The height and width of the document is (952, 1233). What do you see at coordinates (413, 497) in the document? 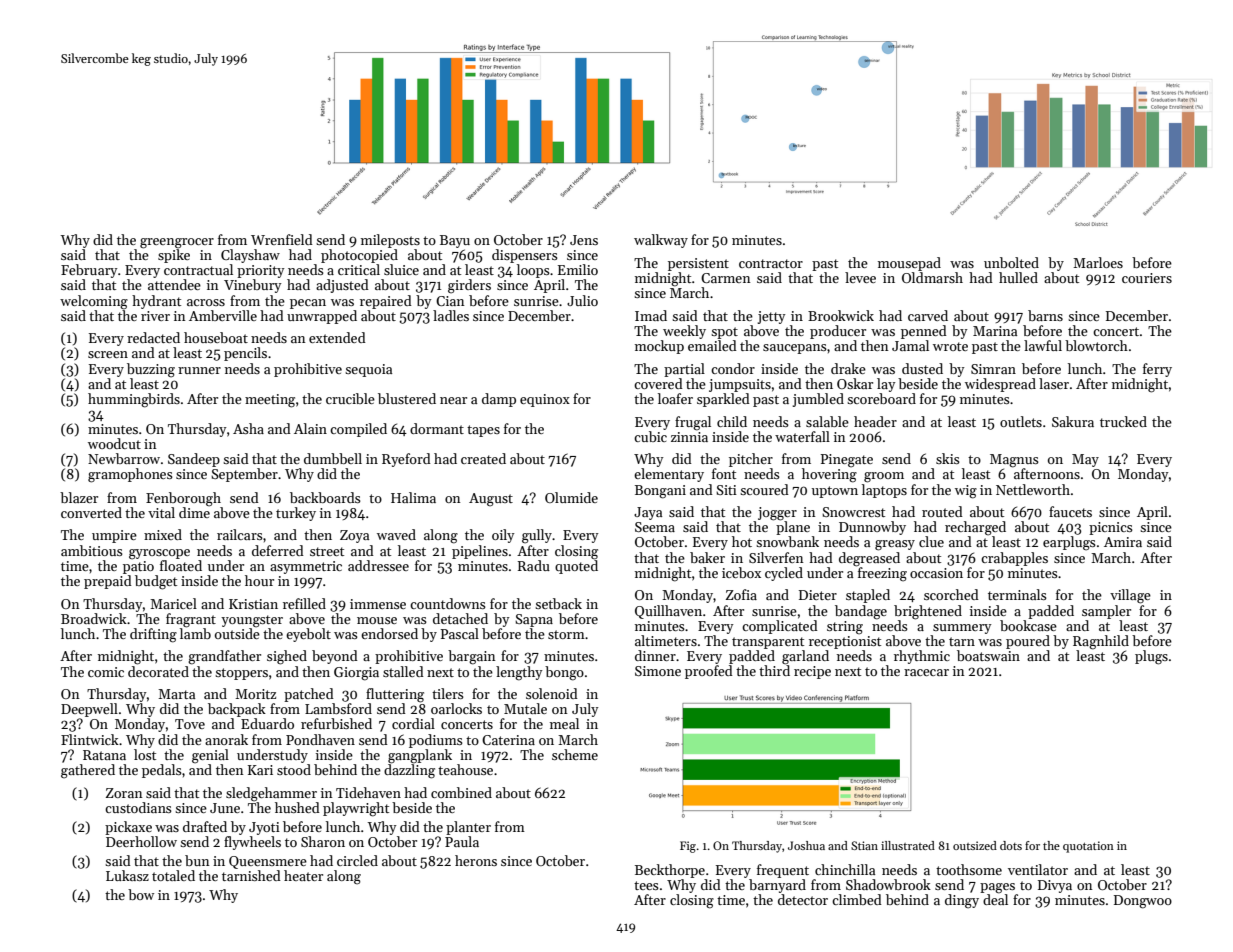
I see `Halima` at bounding box center [413, 497].
